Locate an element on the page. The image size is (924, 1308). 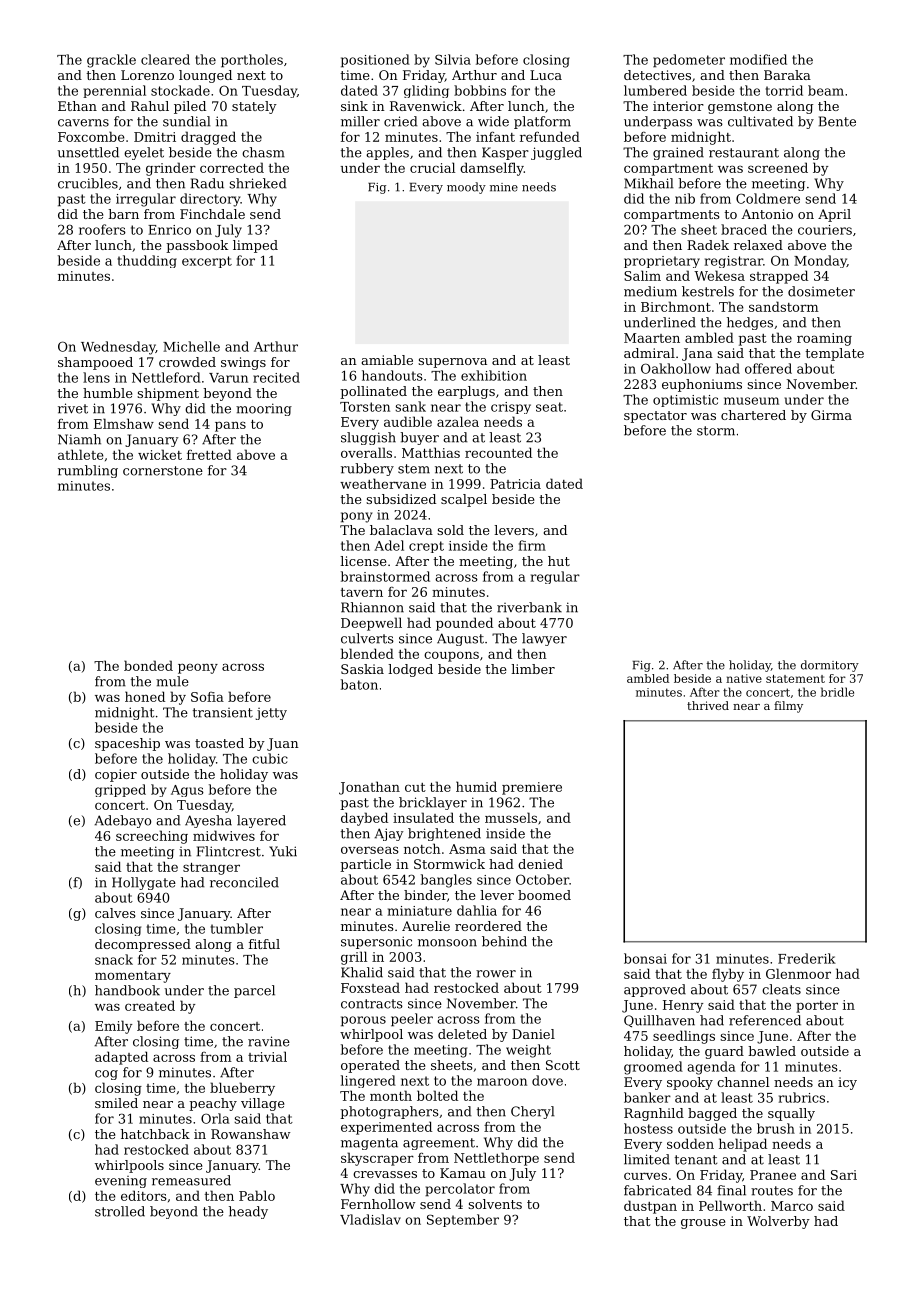
Nettleford is located at coordinates (166, 377).
